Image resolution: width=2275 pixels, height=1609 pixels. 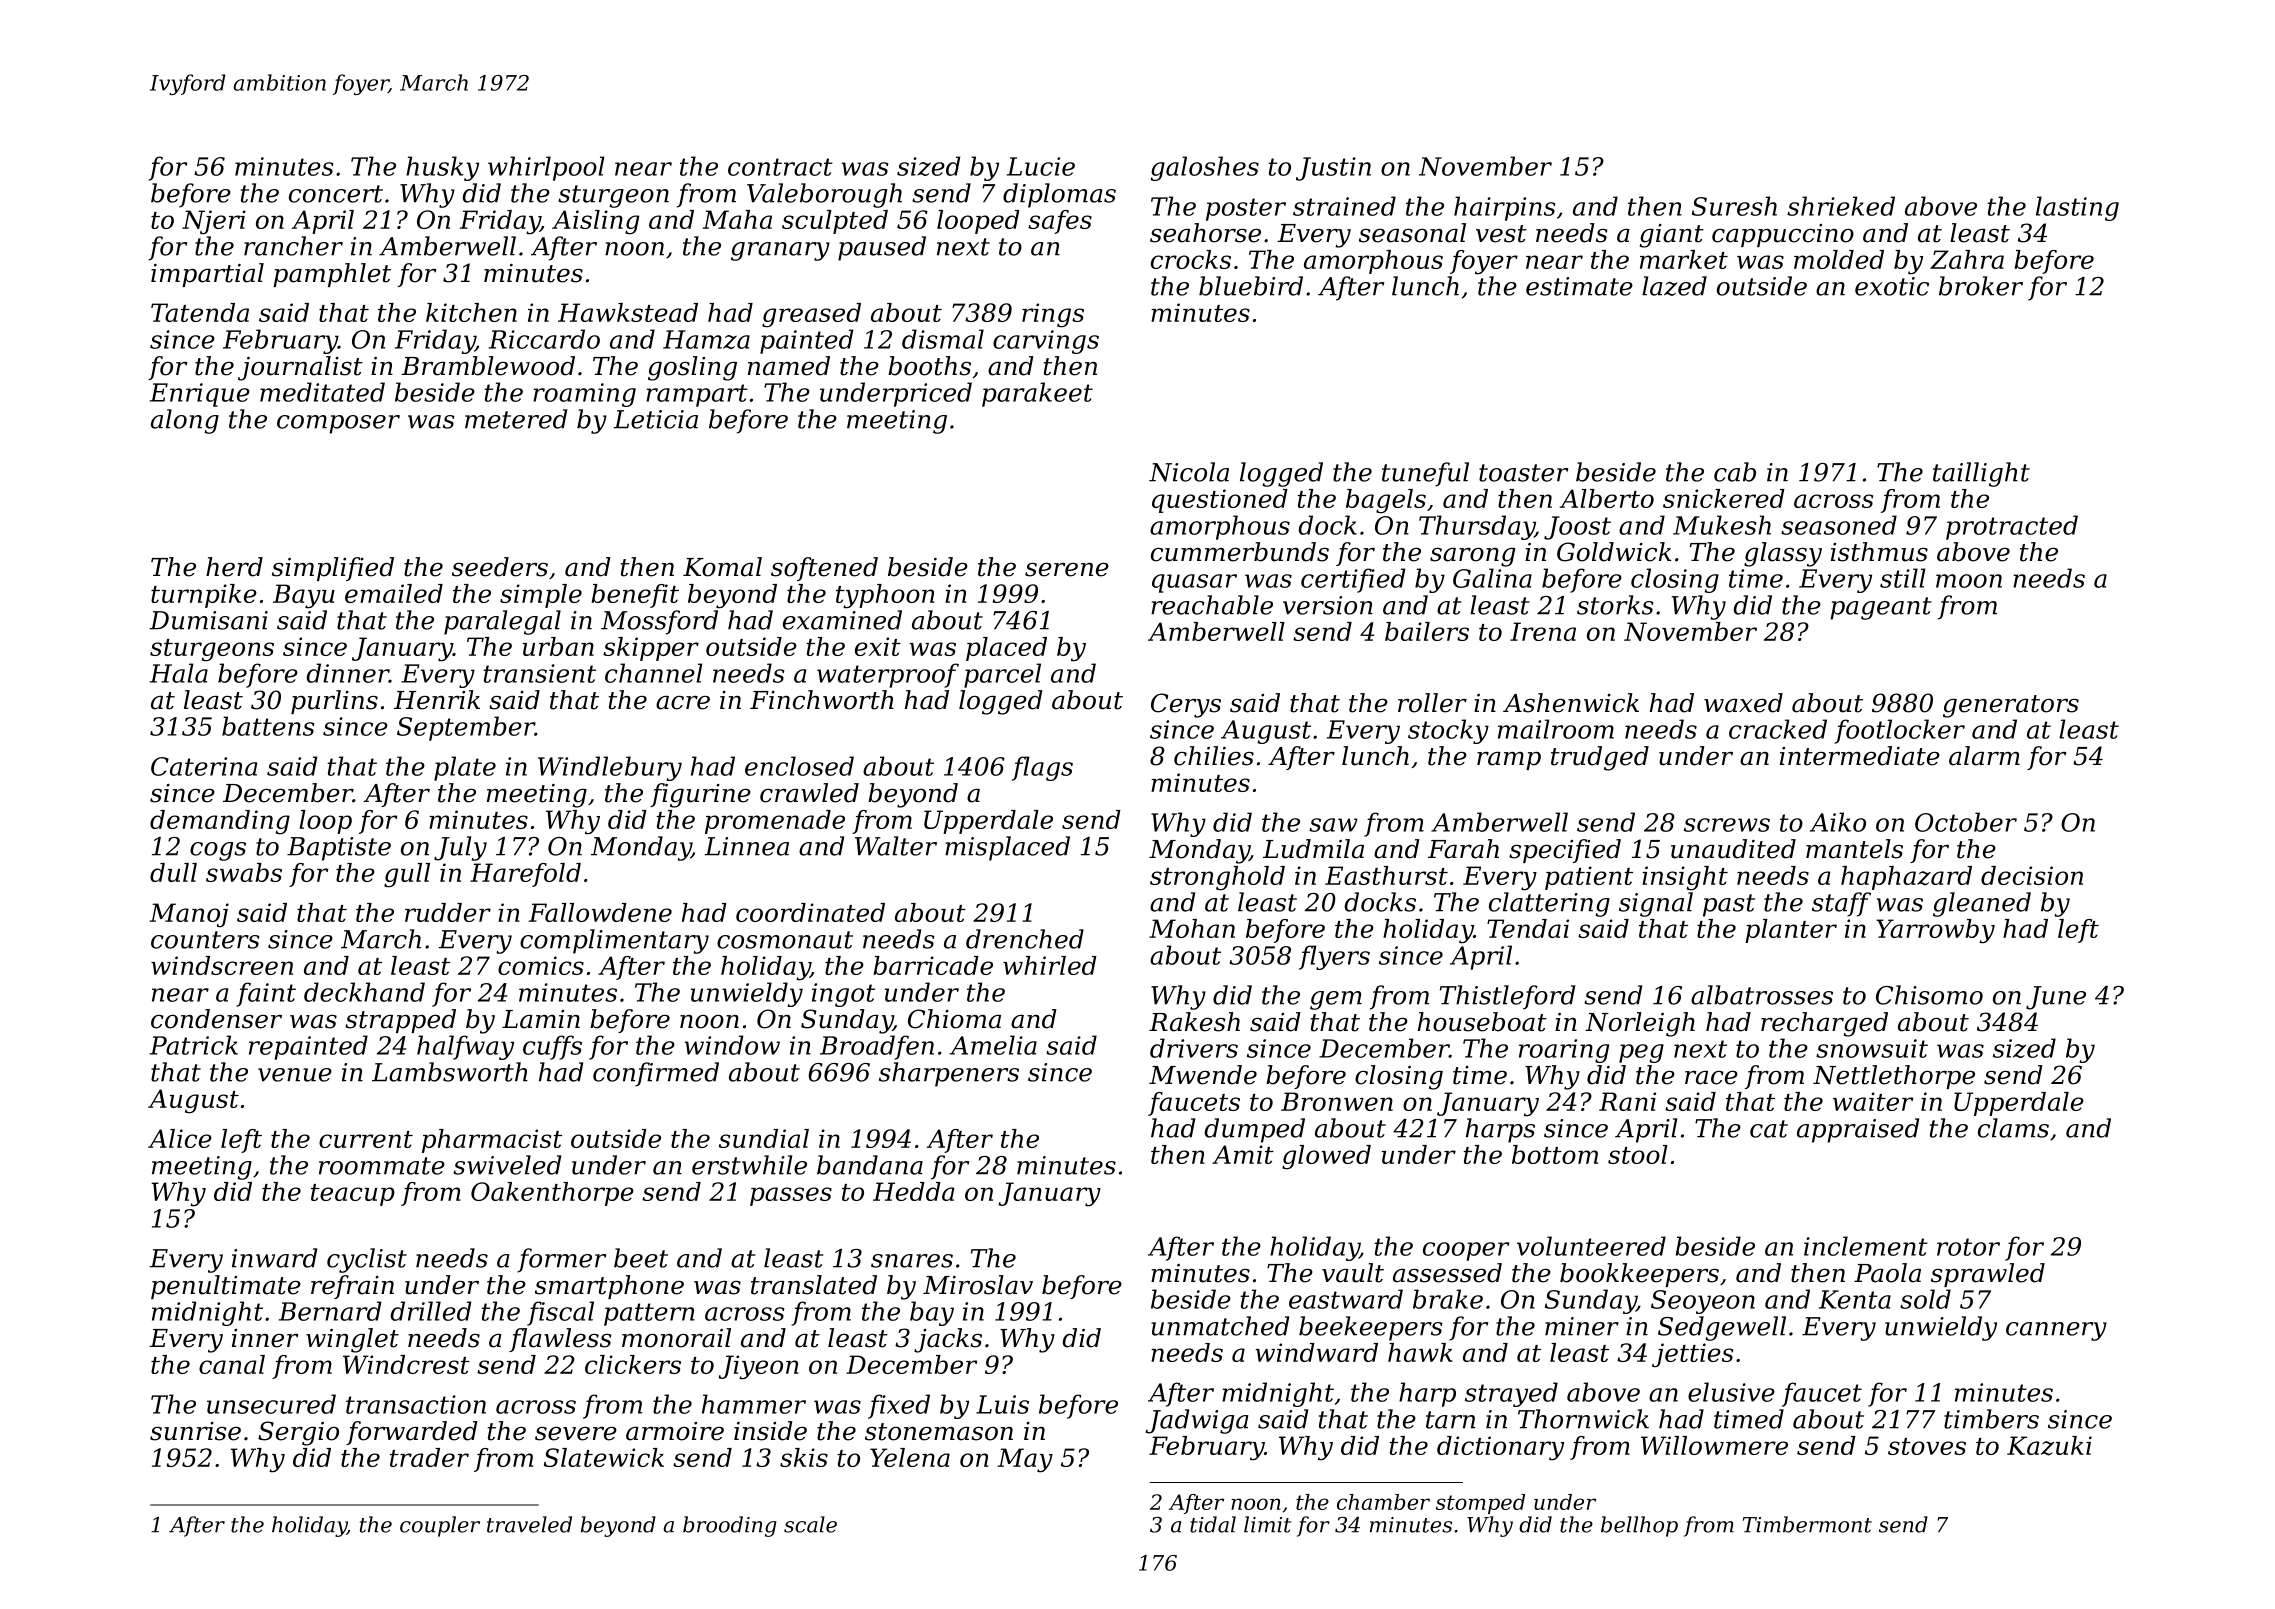 What do you see at coordinates (1214, 756) in the screenshot?
I see `chilies` at bounding box center [1214, 756].
